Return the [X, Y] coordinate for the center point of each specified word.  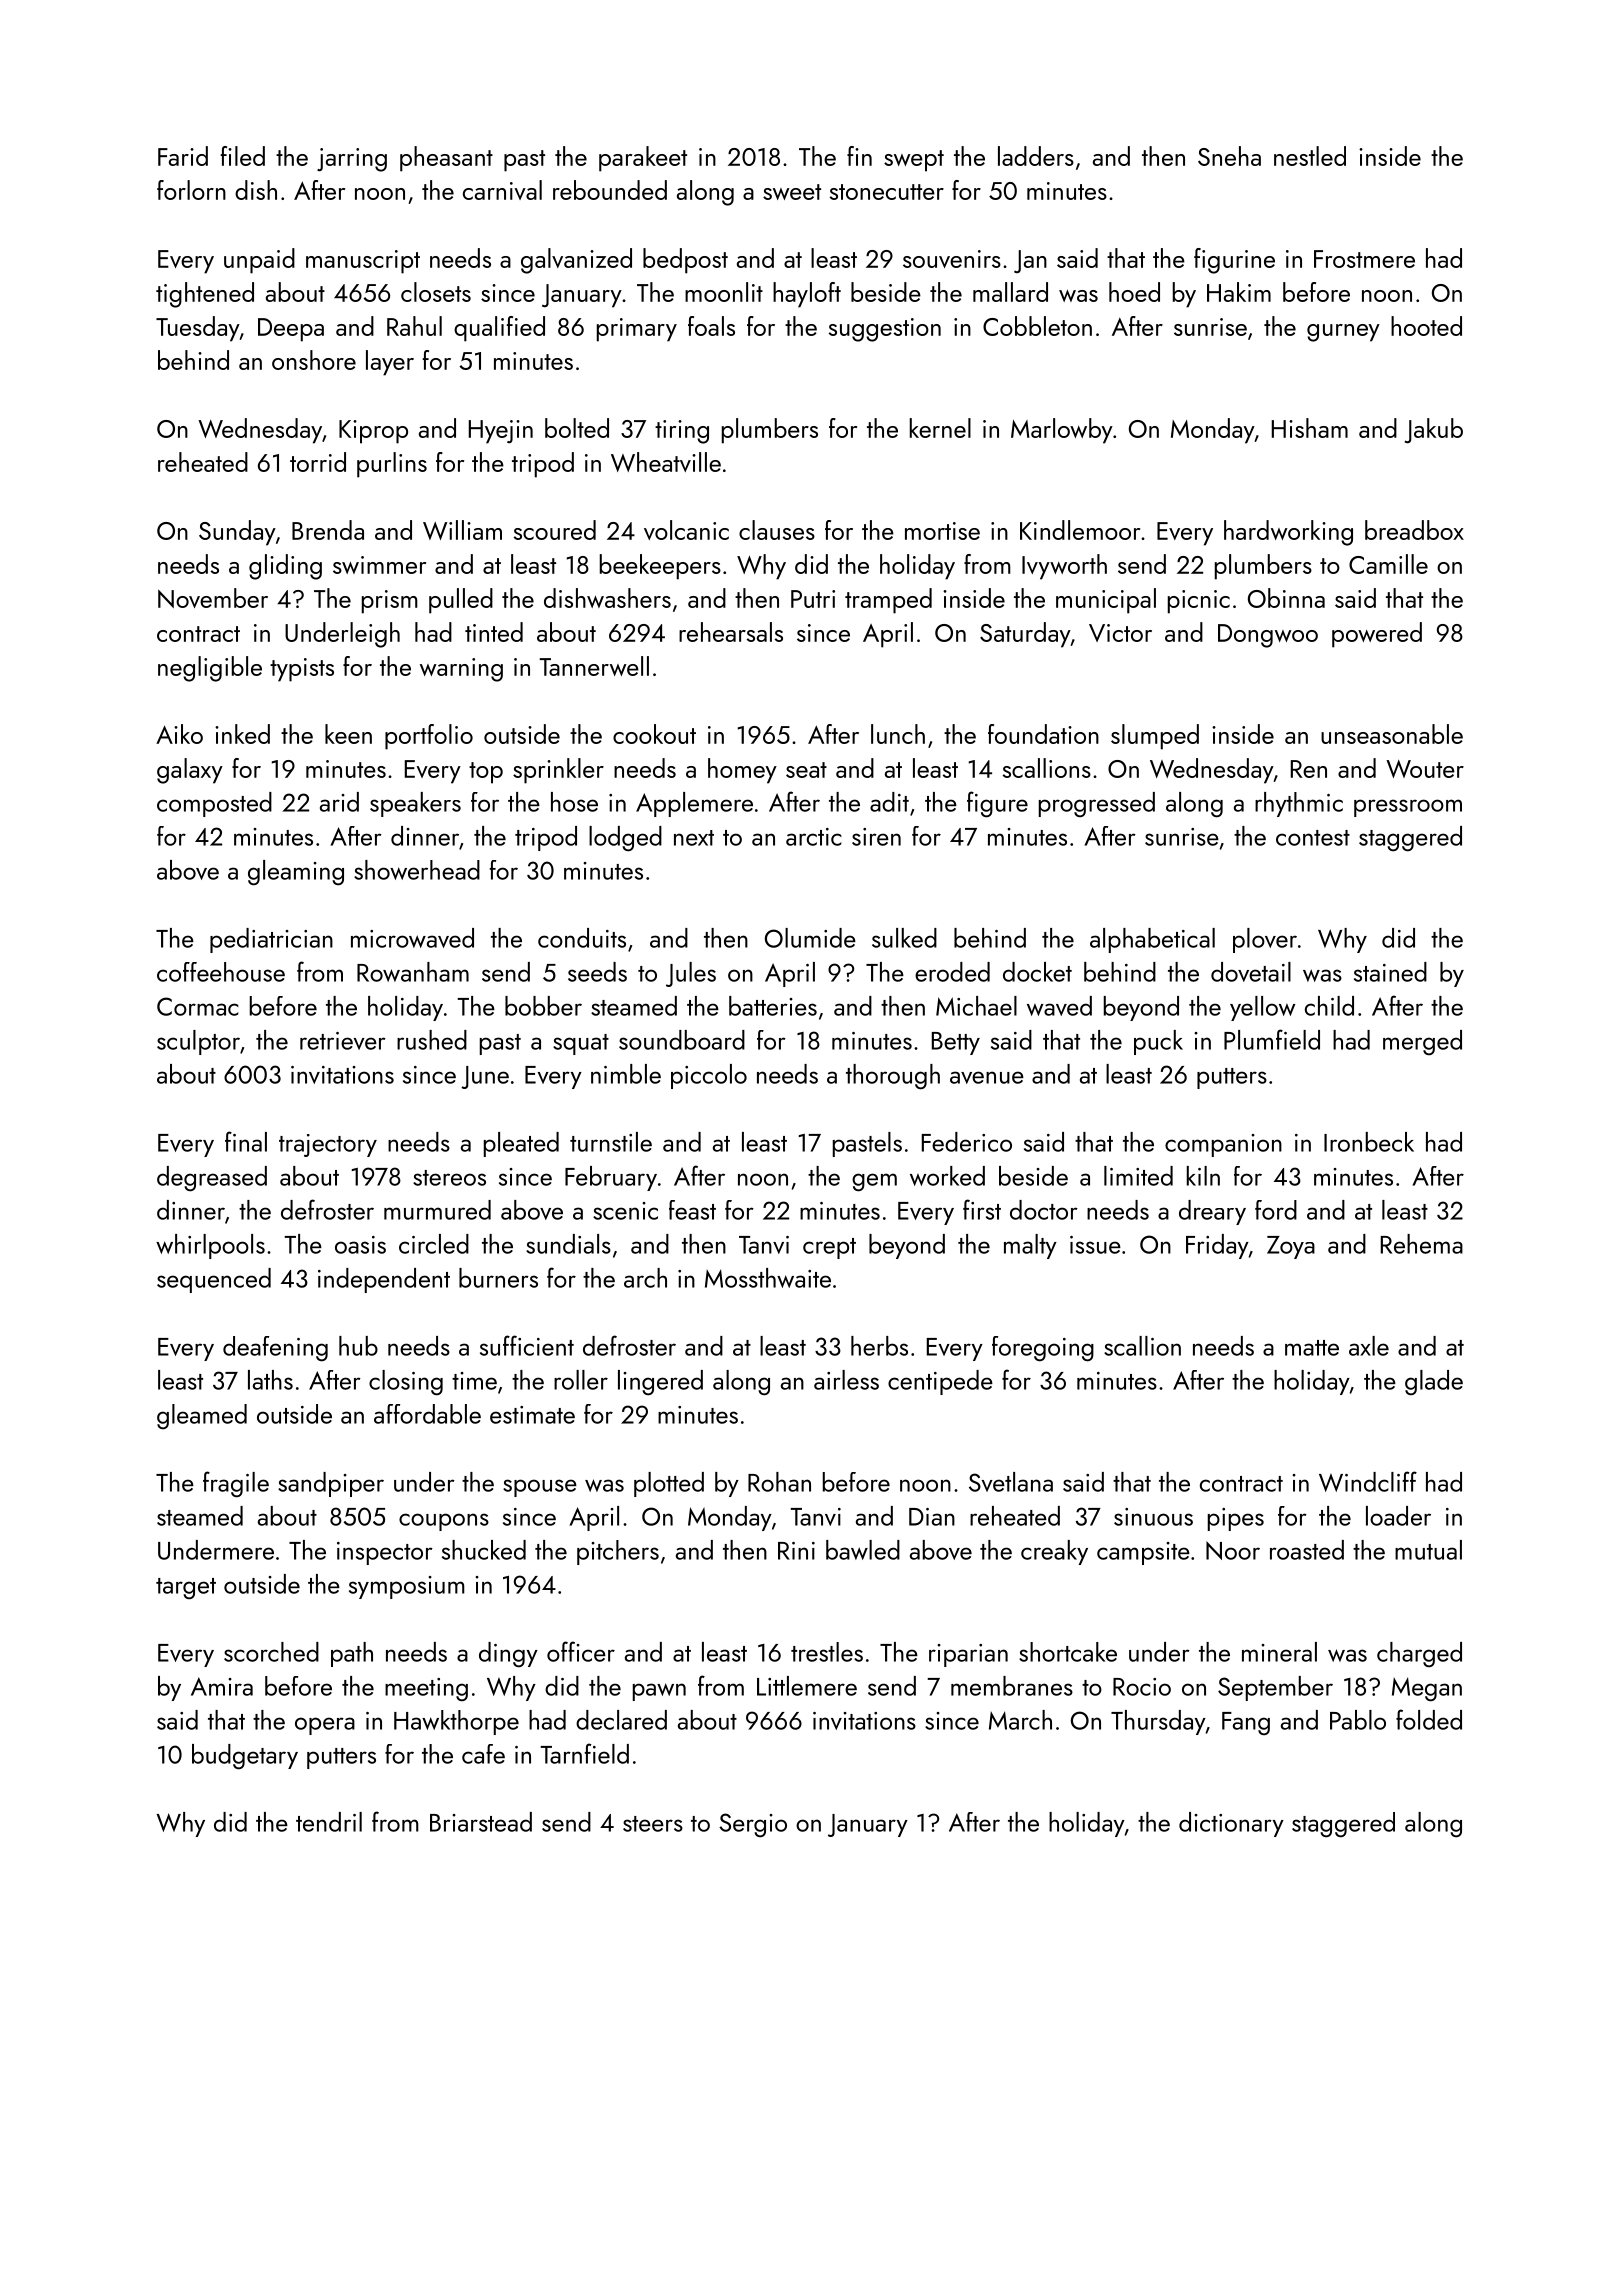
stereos [449, 1178]
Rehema [1422, 1244]
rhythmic [1299, 804]
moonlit [724, 292]
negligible [210, 669]
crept [829, 1248]
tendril [329, 1822]
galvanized [576, 261]
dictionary [1231, 1824]
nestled [1310, 156]
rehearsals [731, 632]
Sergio [753, 1825]
